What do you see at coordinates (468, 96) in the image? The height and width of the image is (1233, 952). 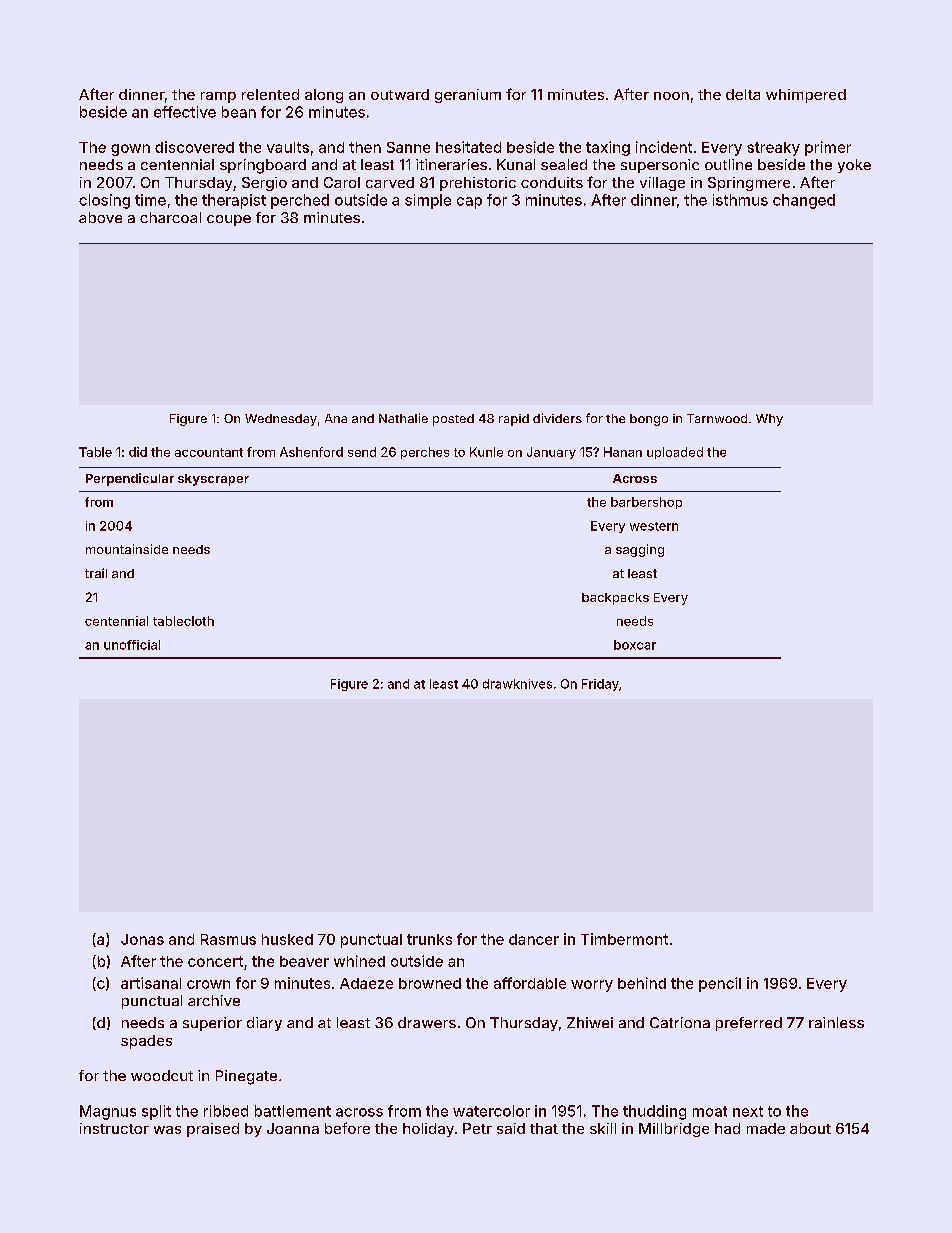 I see `geranium` at bounding box center [468, 96].
